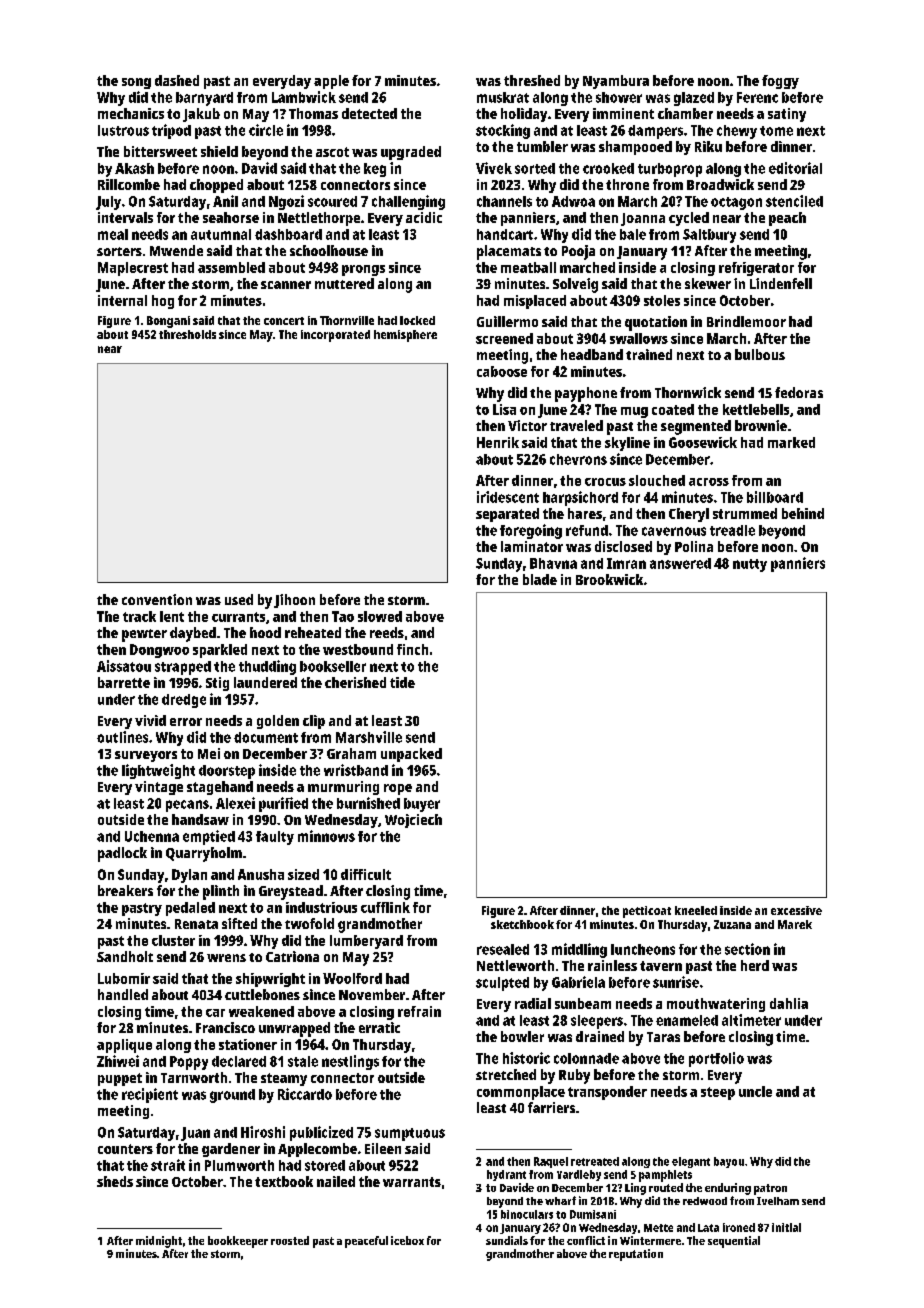  I want to click on stocking, so click(503, 131).
